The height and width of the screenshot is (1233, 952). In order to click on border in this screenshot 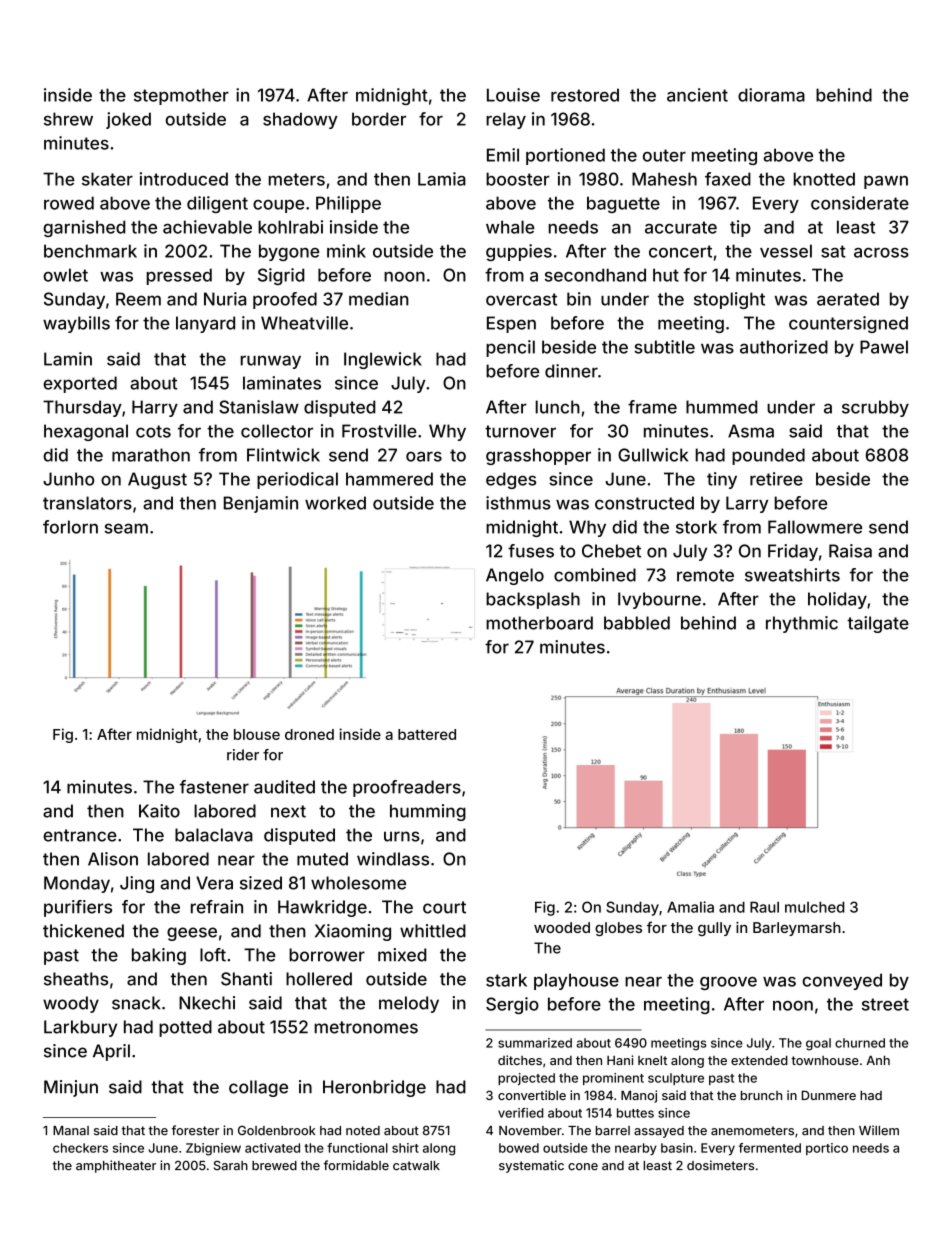, I will do `click(379, 119)`.
